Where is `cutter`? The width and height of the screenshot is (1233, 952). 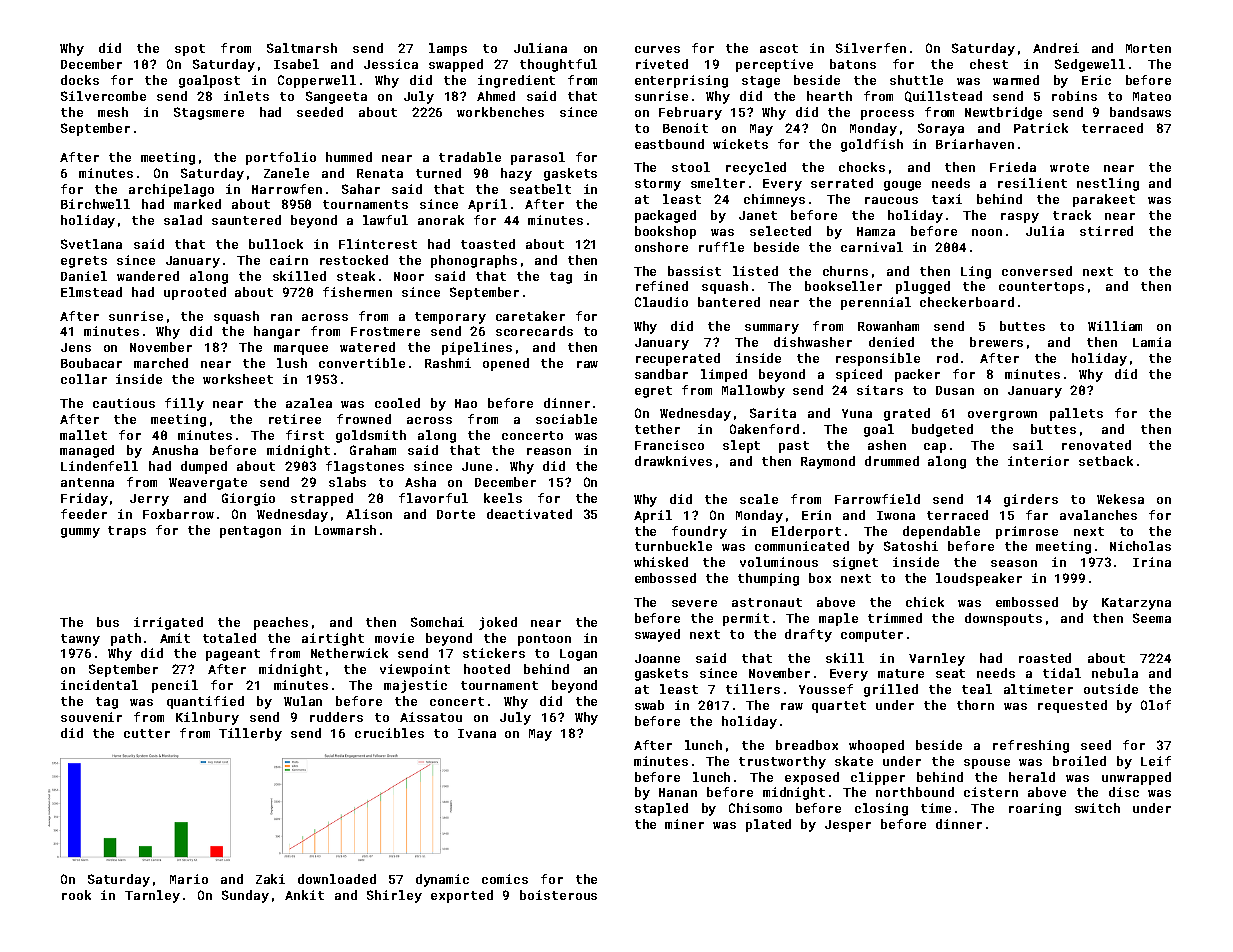
cutter is located at coordinates (147, 733).
